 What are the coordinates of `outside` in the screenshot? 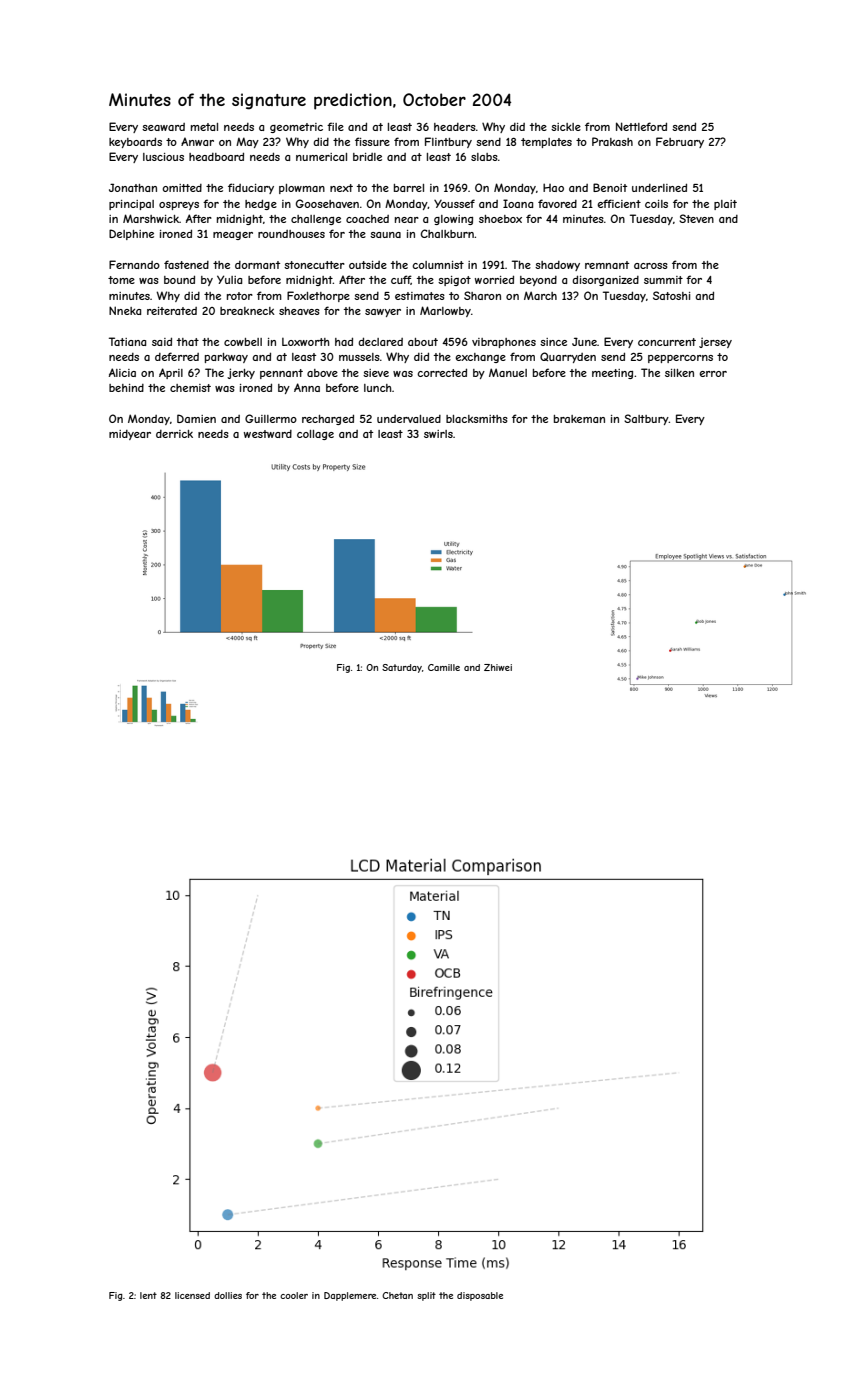 It's located at (368, 265).
